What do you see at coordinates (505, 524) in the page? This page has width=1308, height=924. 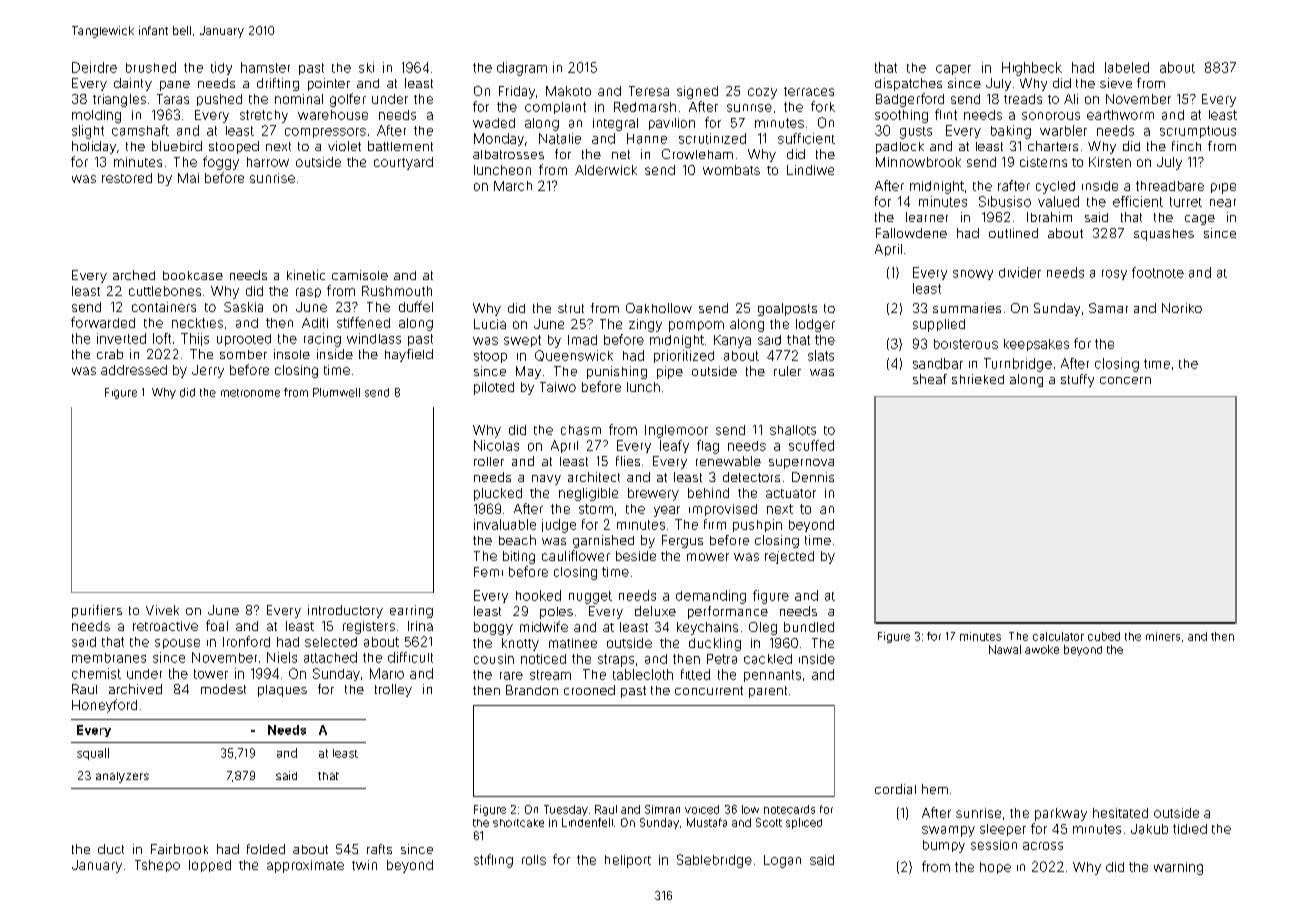 I see `invaluable` at bounding box center [505, 524].
